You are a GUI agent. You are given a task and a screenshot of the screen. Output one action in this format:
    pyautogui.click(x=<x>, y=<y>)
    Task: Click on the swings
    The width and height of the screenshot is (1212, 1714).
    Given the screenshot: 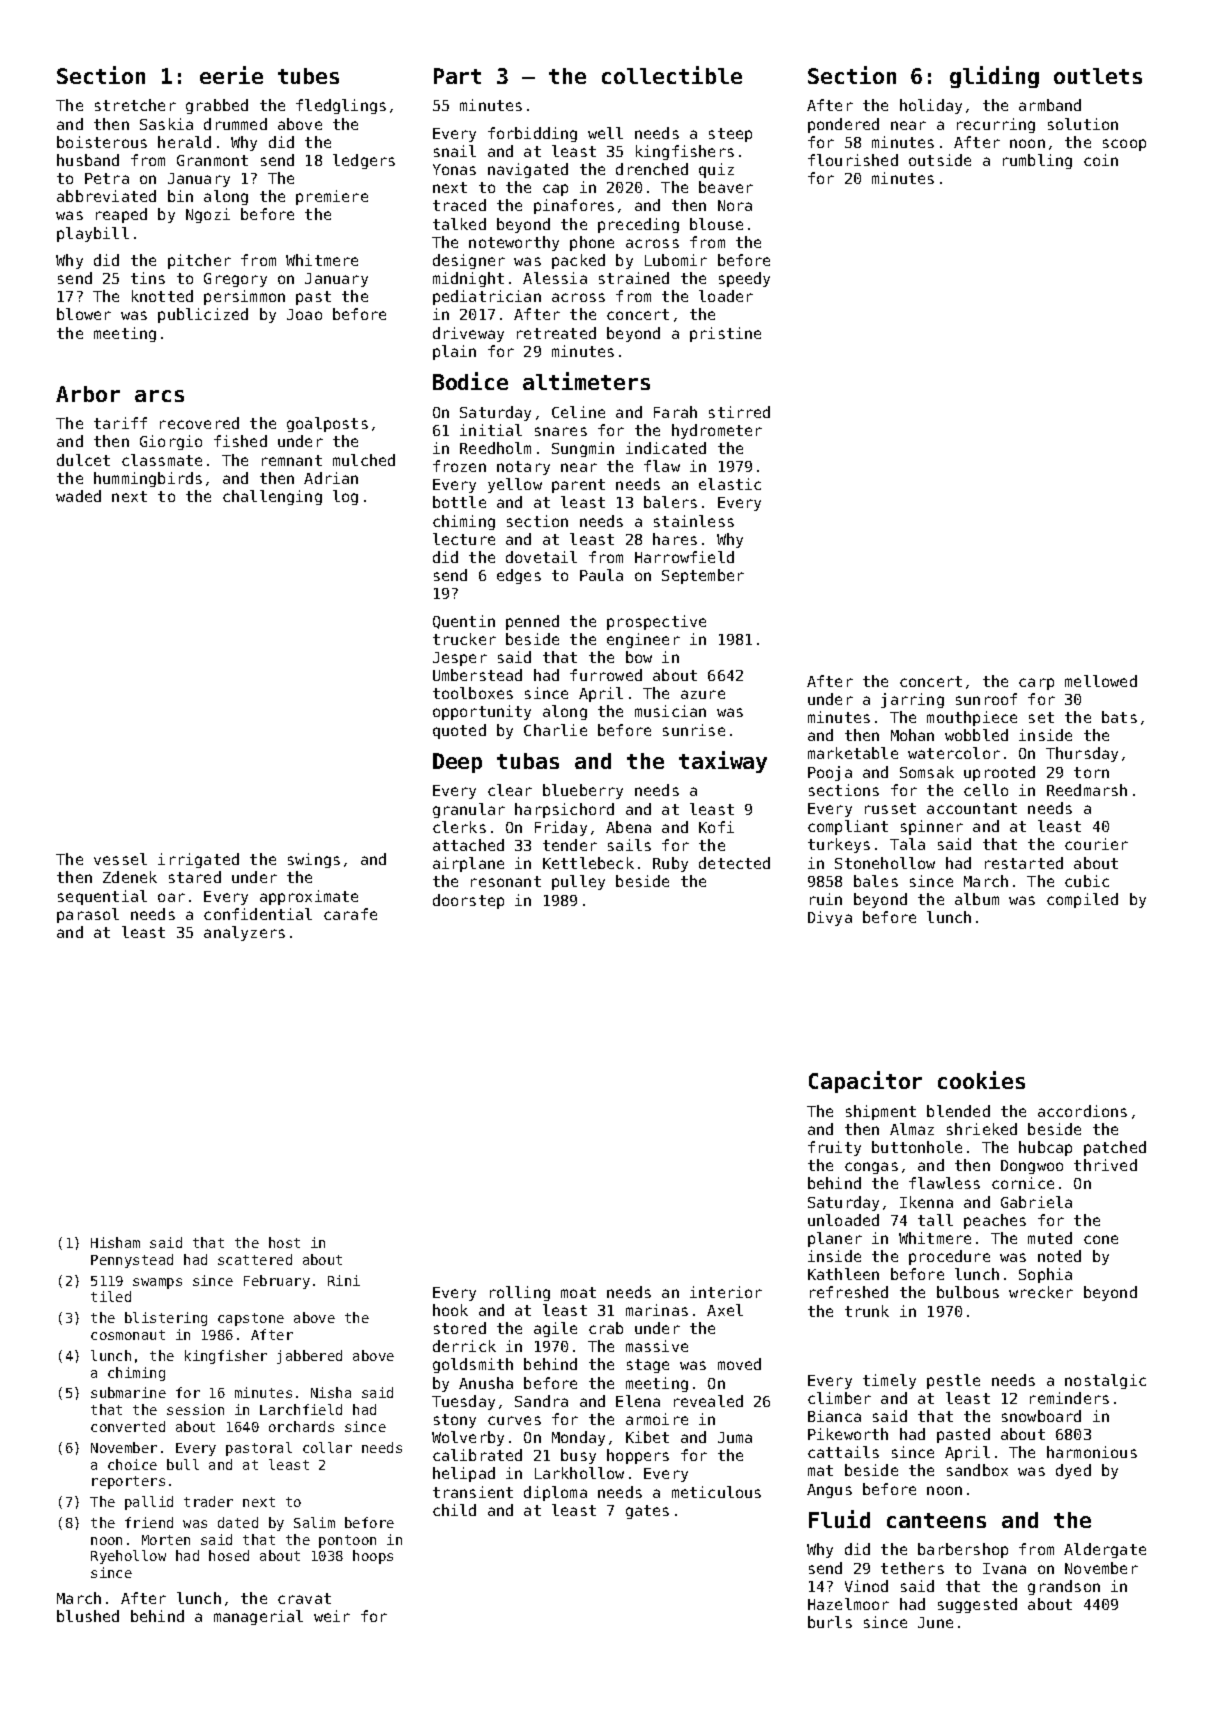 What is the action you would take?
    pyautogui.click(x=314, y=860)
